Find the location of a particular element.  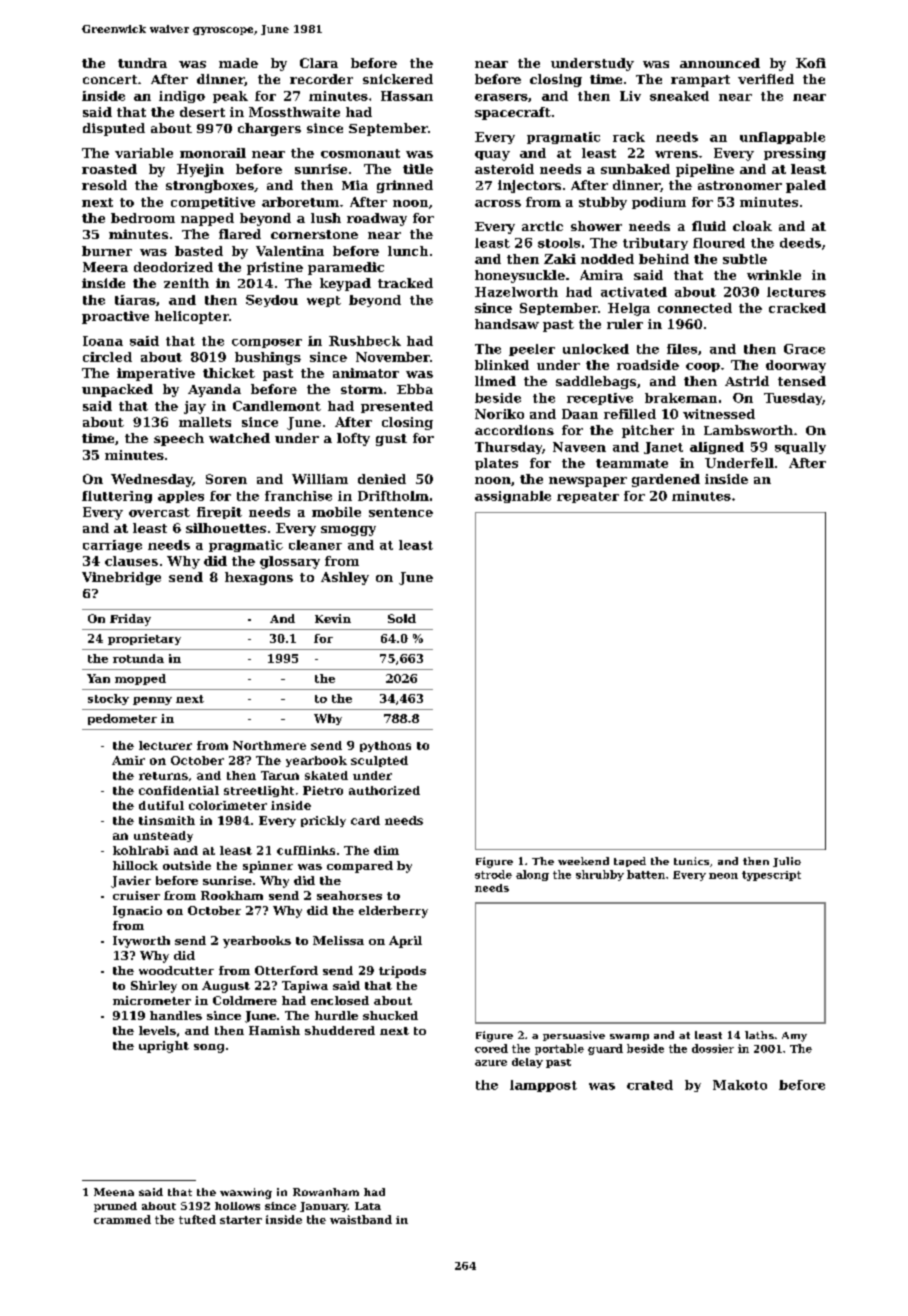

blinked is located at coordinates (502, 365).
